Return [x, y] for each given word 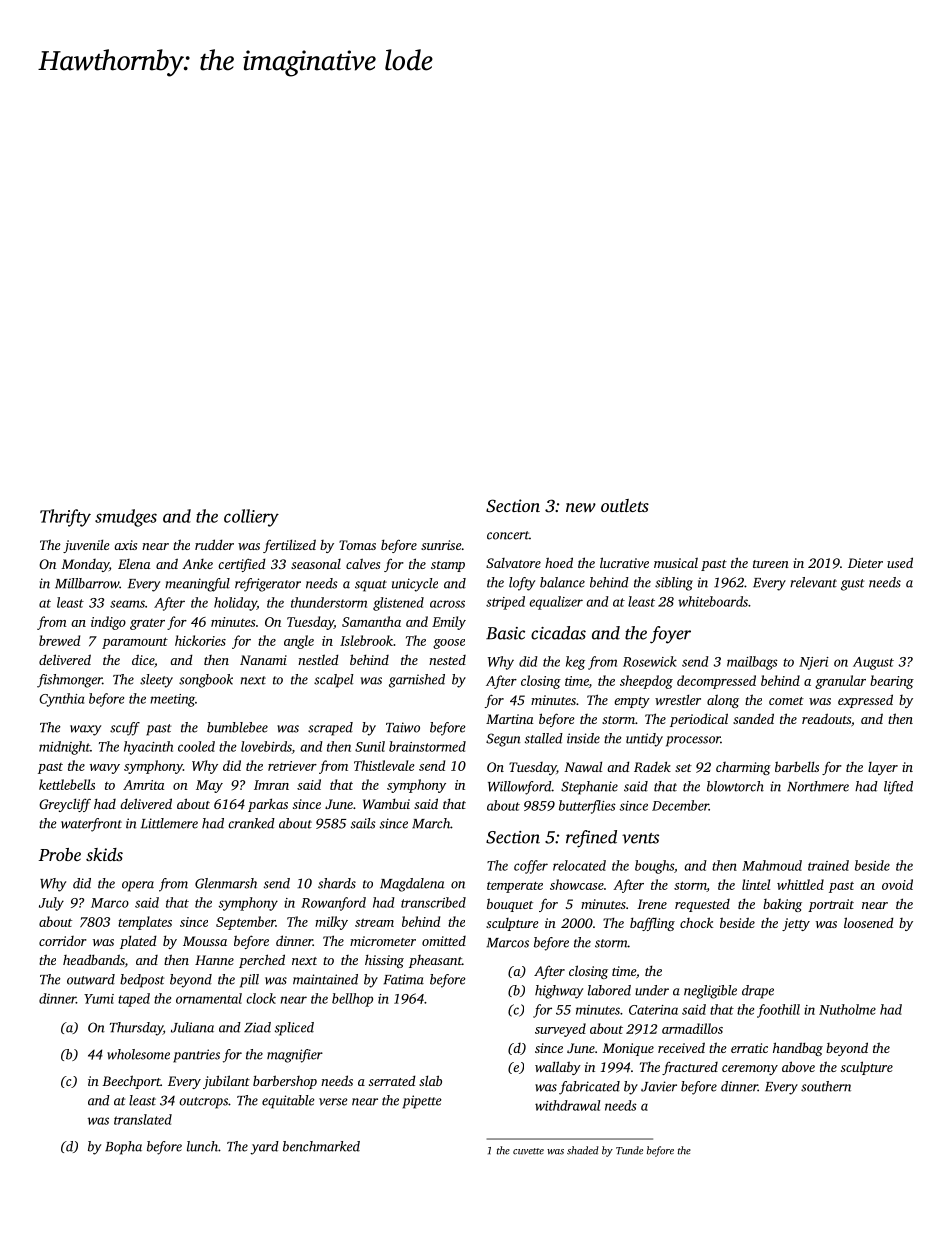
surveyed [560, 1030]
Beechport [131, 1082]
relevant [813, 582]
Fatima [403, 979]
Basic [505, 633]
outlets [625, 505]
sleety [156, 681]
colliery [251, 518]
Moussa [205, 941]
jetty [796, 924]
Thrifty [65, 518]
